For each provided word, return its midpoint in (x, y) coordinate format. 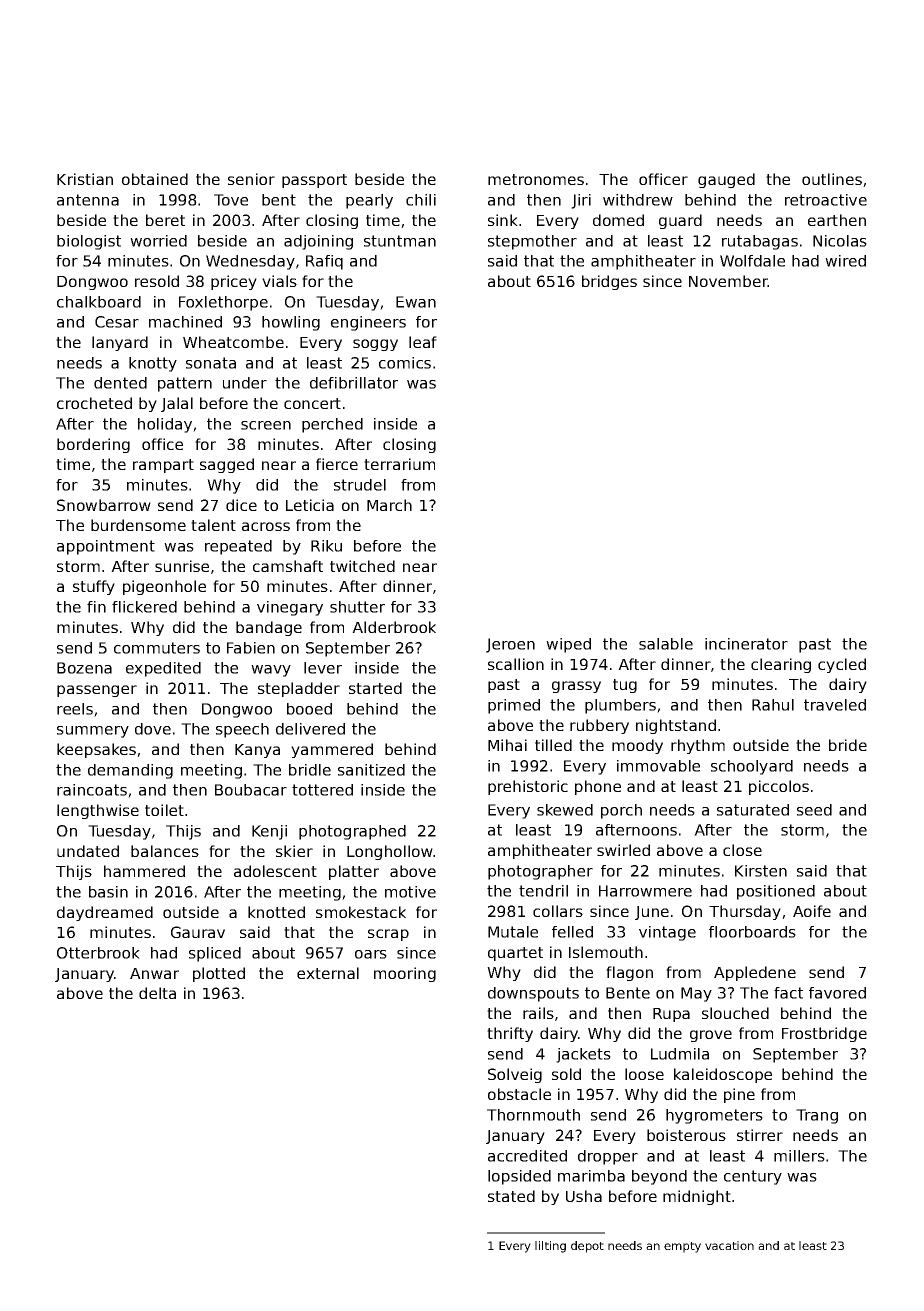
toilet (164, 810)
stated (511, 1196)
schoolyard (752, 767)
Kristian (85, 179)
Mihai (507, 745)
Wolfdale (752, 261)
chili (421, 200)
